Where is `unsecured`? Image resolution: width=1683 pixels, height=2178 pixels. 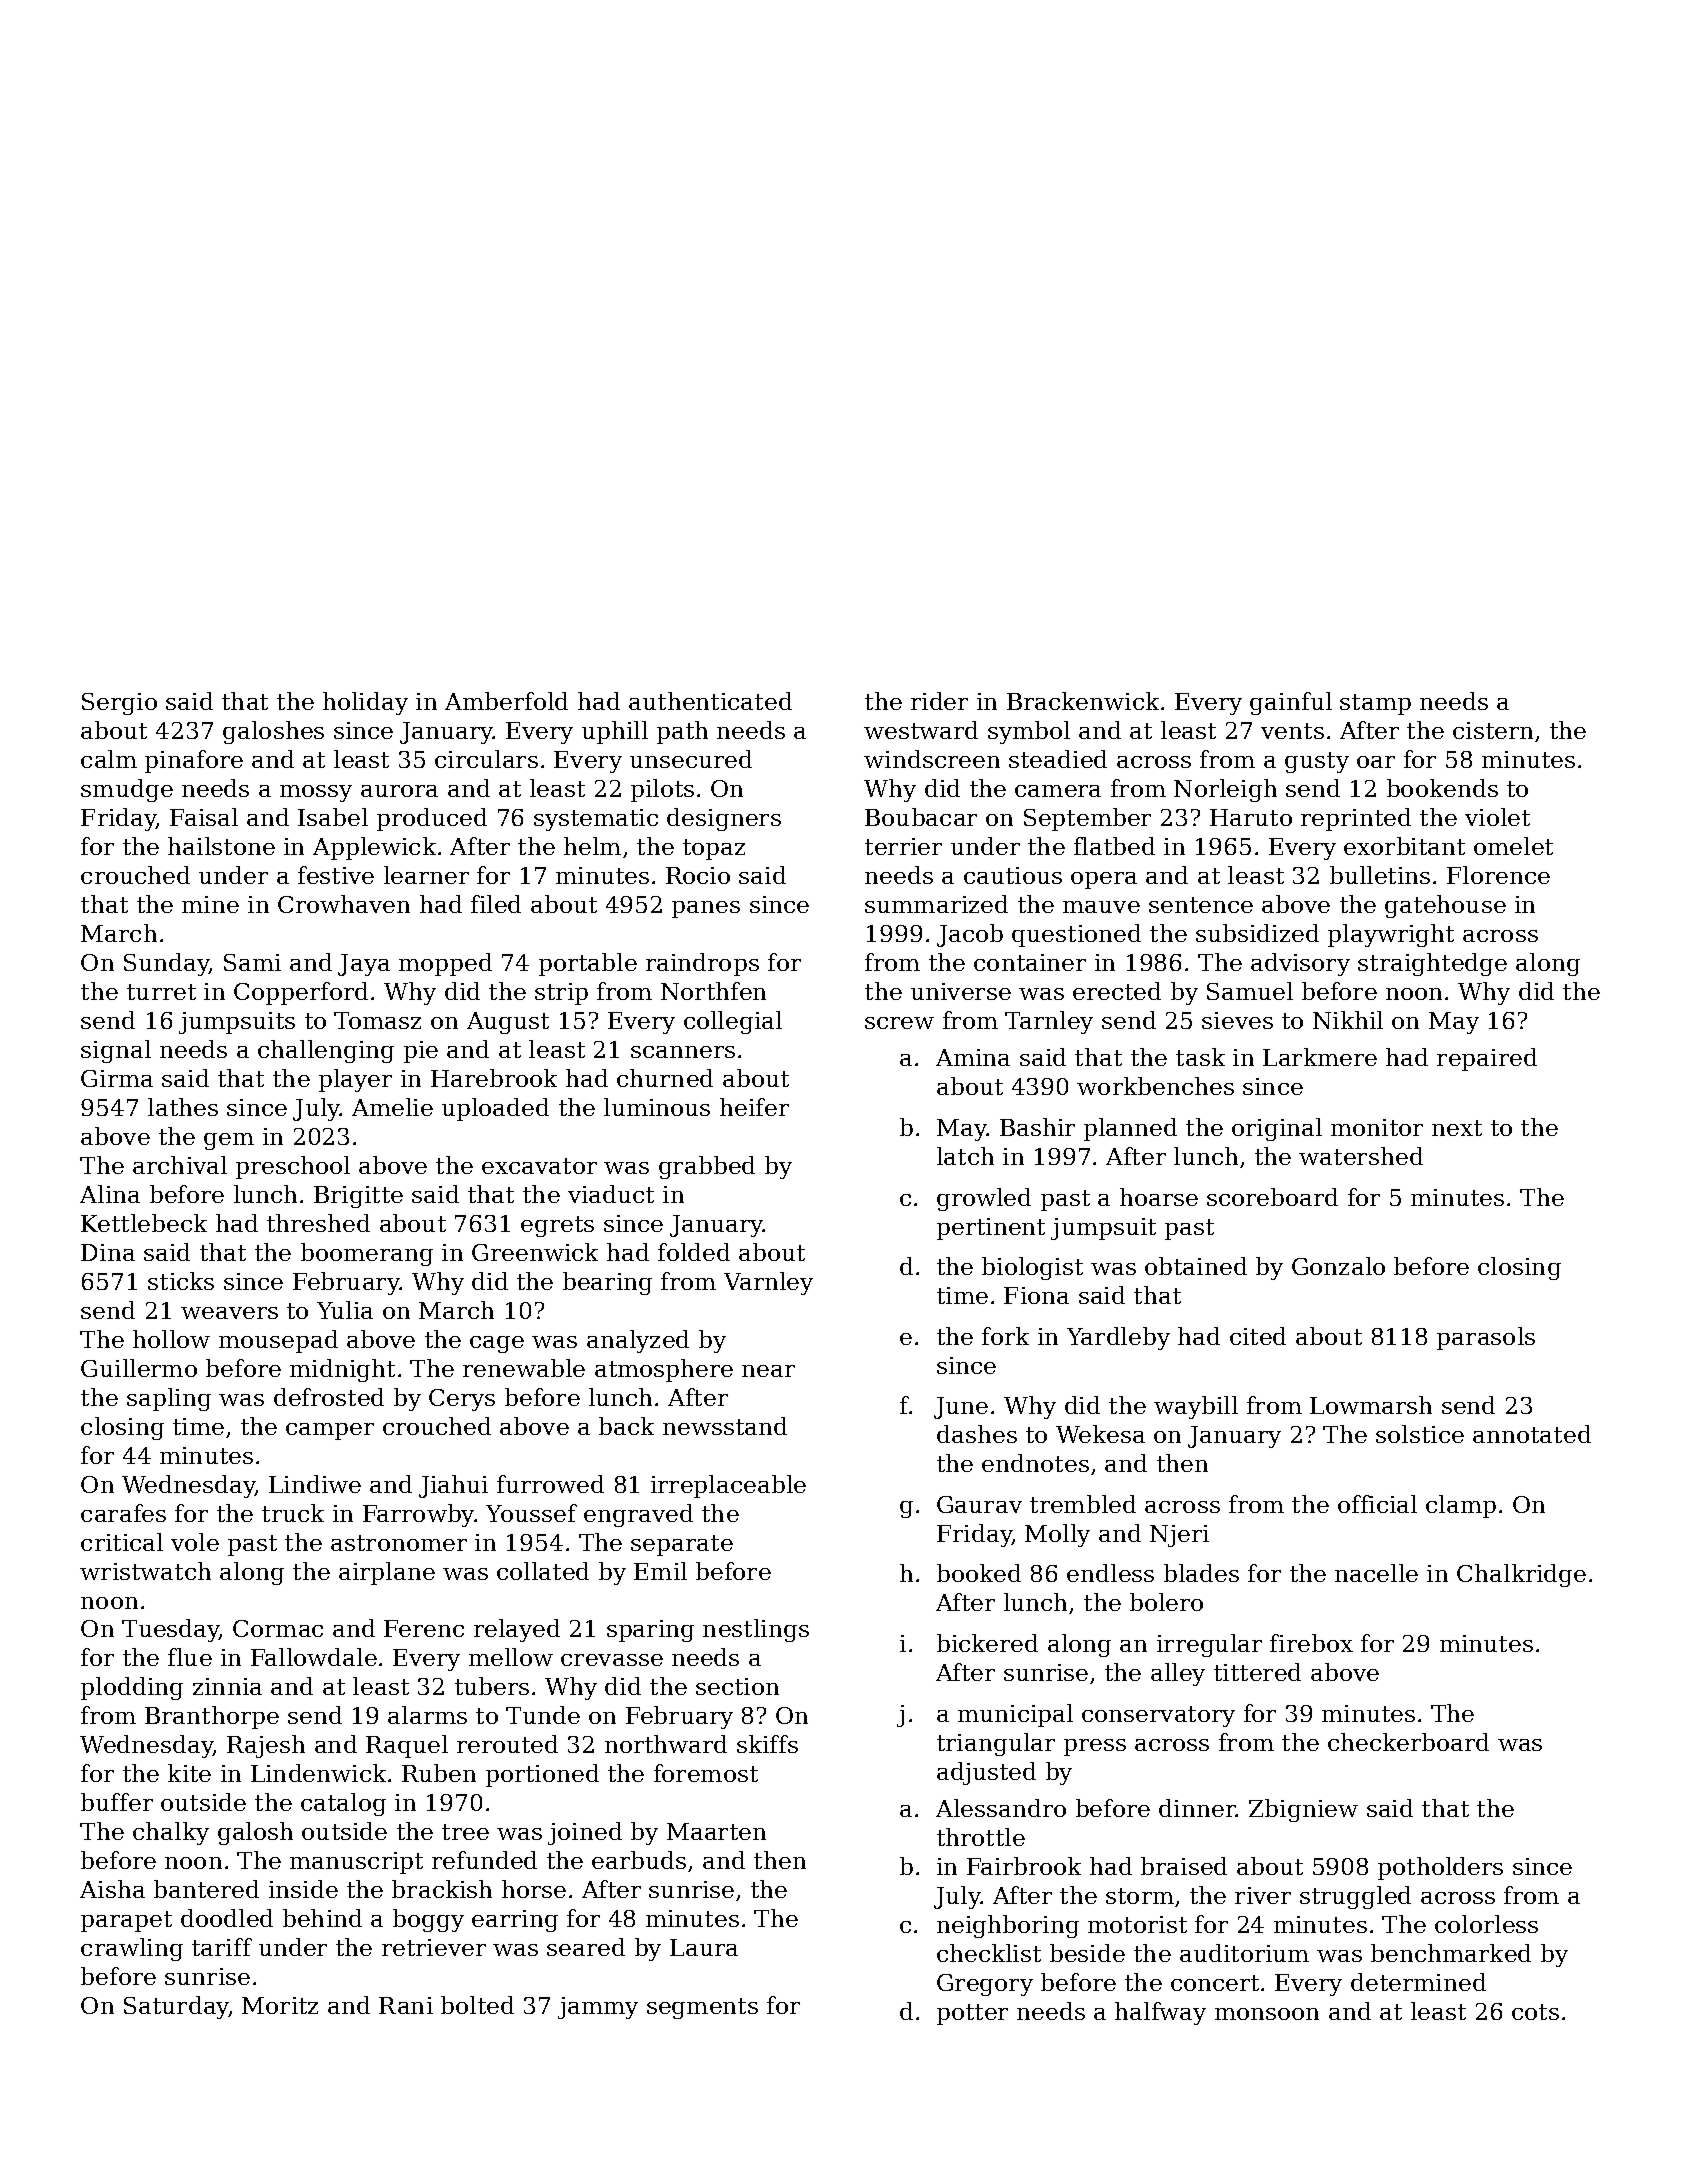 unsecured is located at coordinates (691, 759).
